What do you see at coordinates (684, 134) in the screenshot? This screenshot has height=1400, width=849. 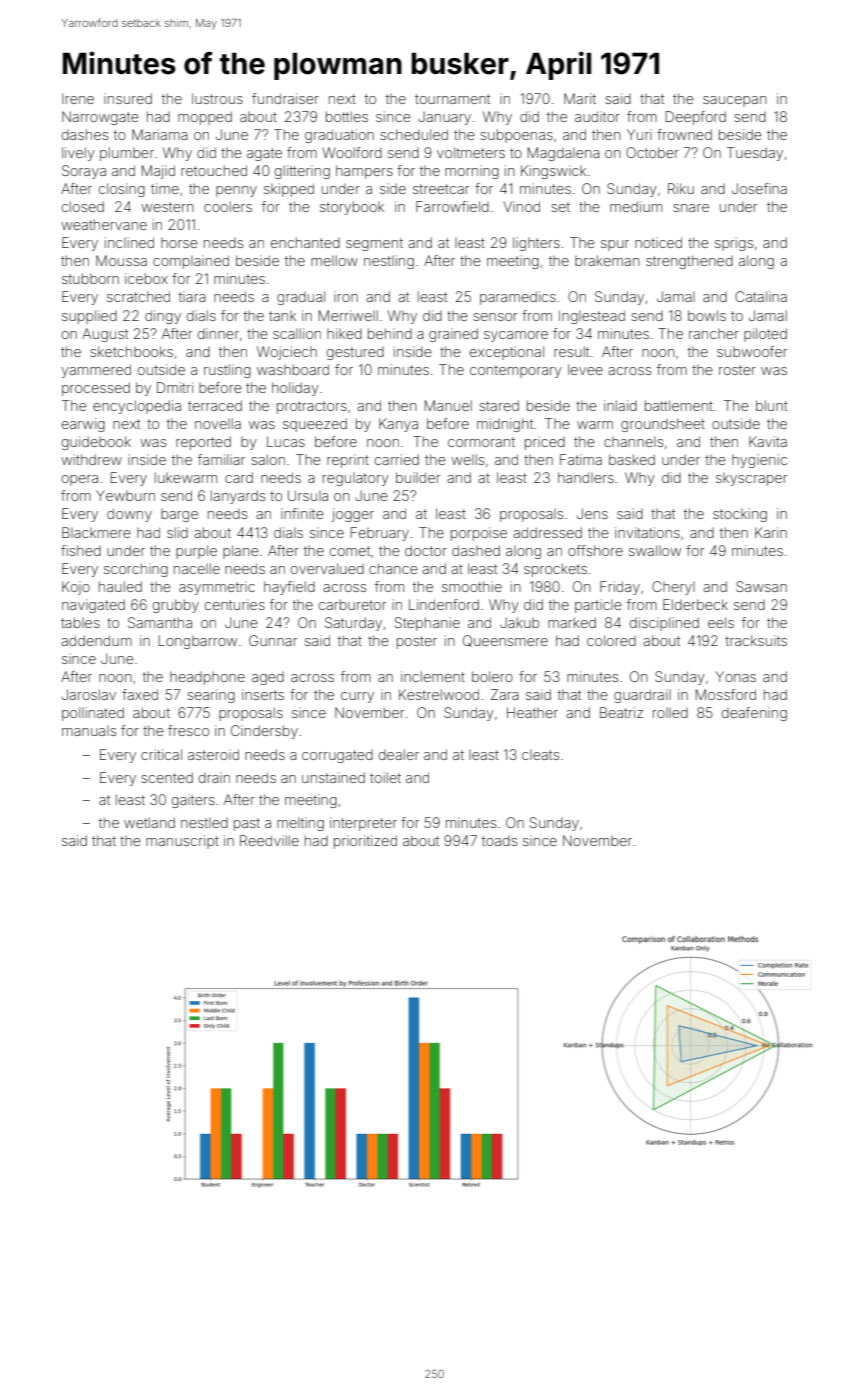 I see `frowned` at bounding box center [684, 134].
